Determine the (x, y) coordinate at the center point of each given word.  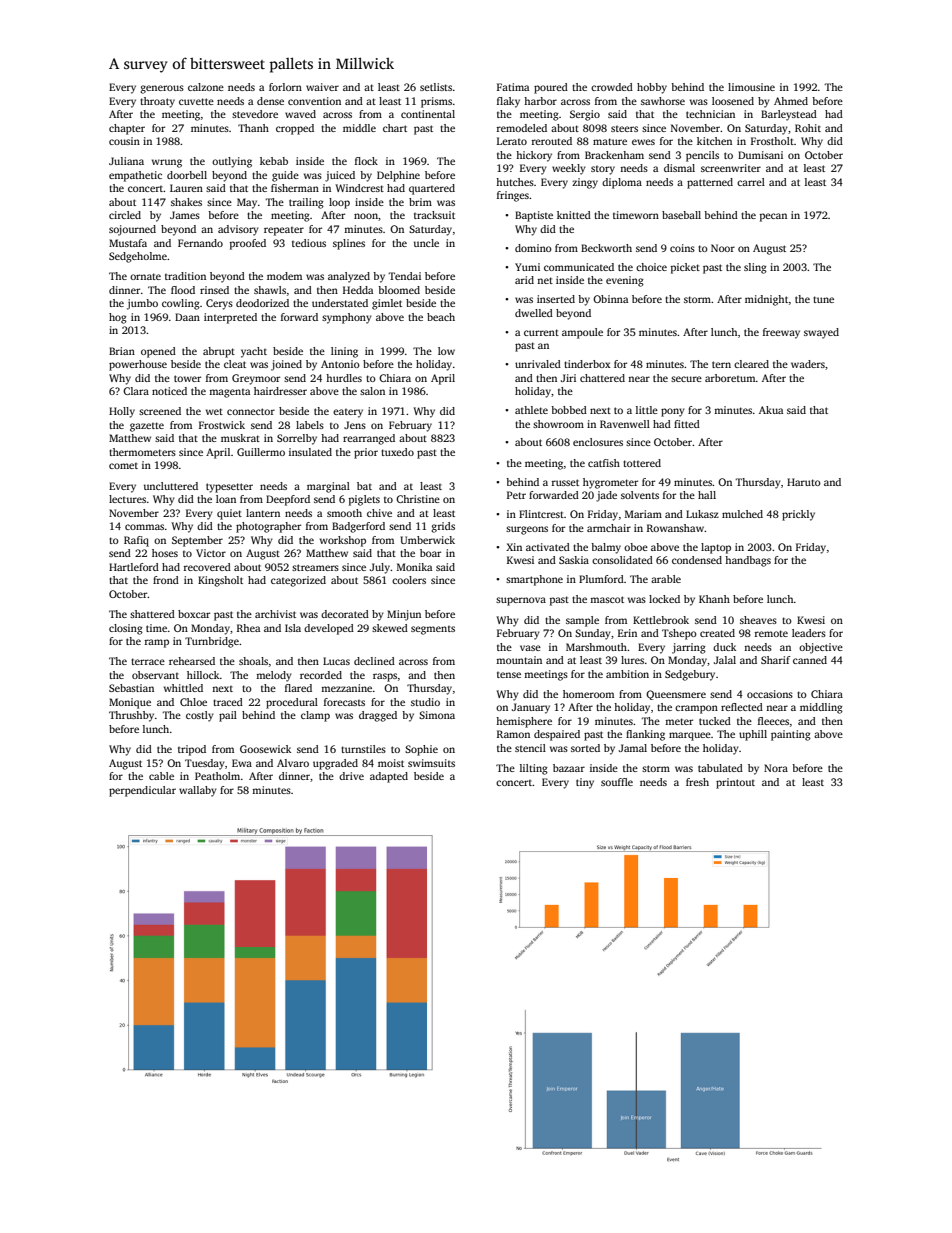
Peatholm (217, 776)
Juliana (126, 161)
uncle (426, 243)
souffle (617, 782)
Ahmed (791, 101)
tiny (585, 783)
